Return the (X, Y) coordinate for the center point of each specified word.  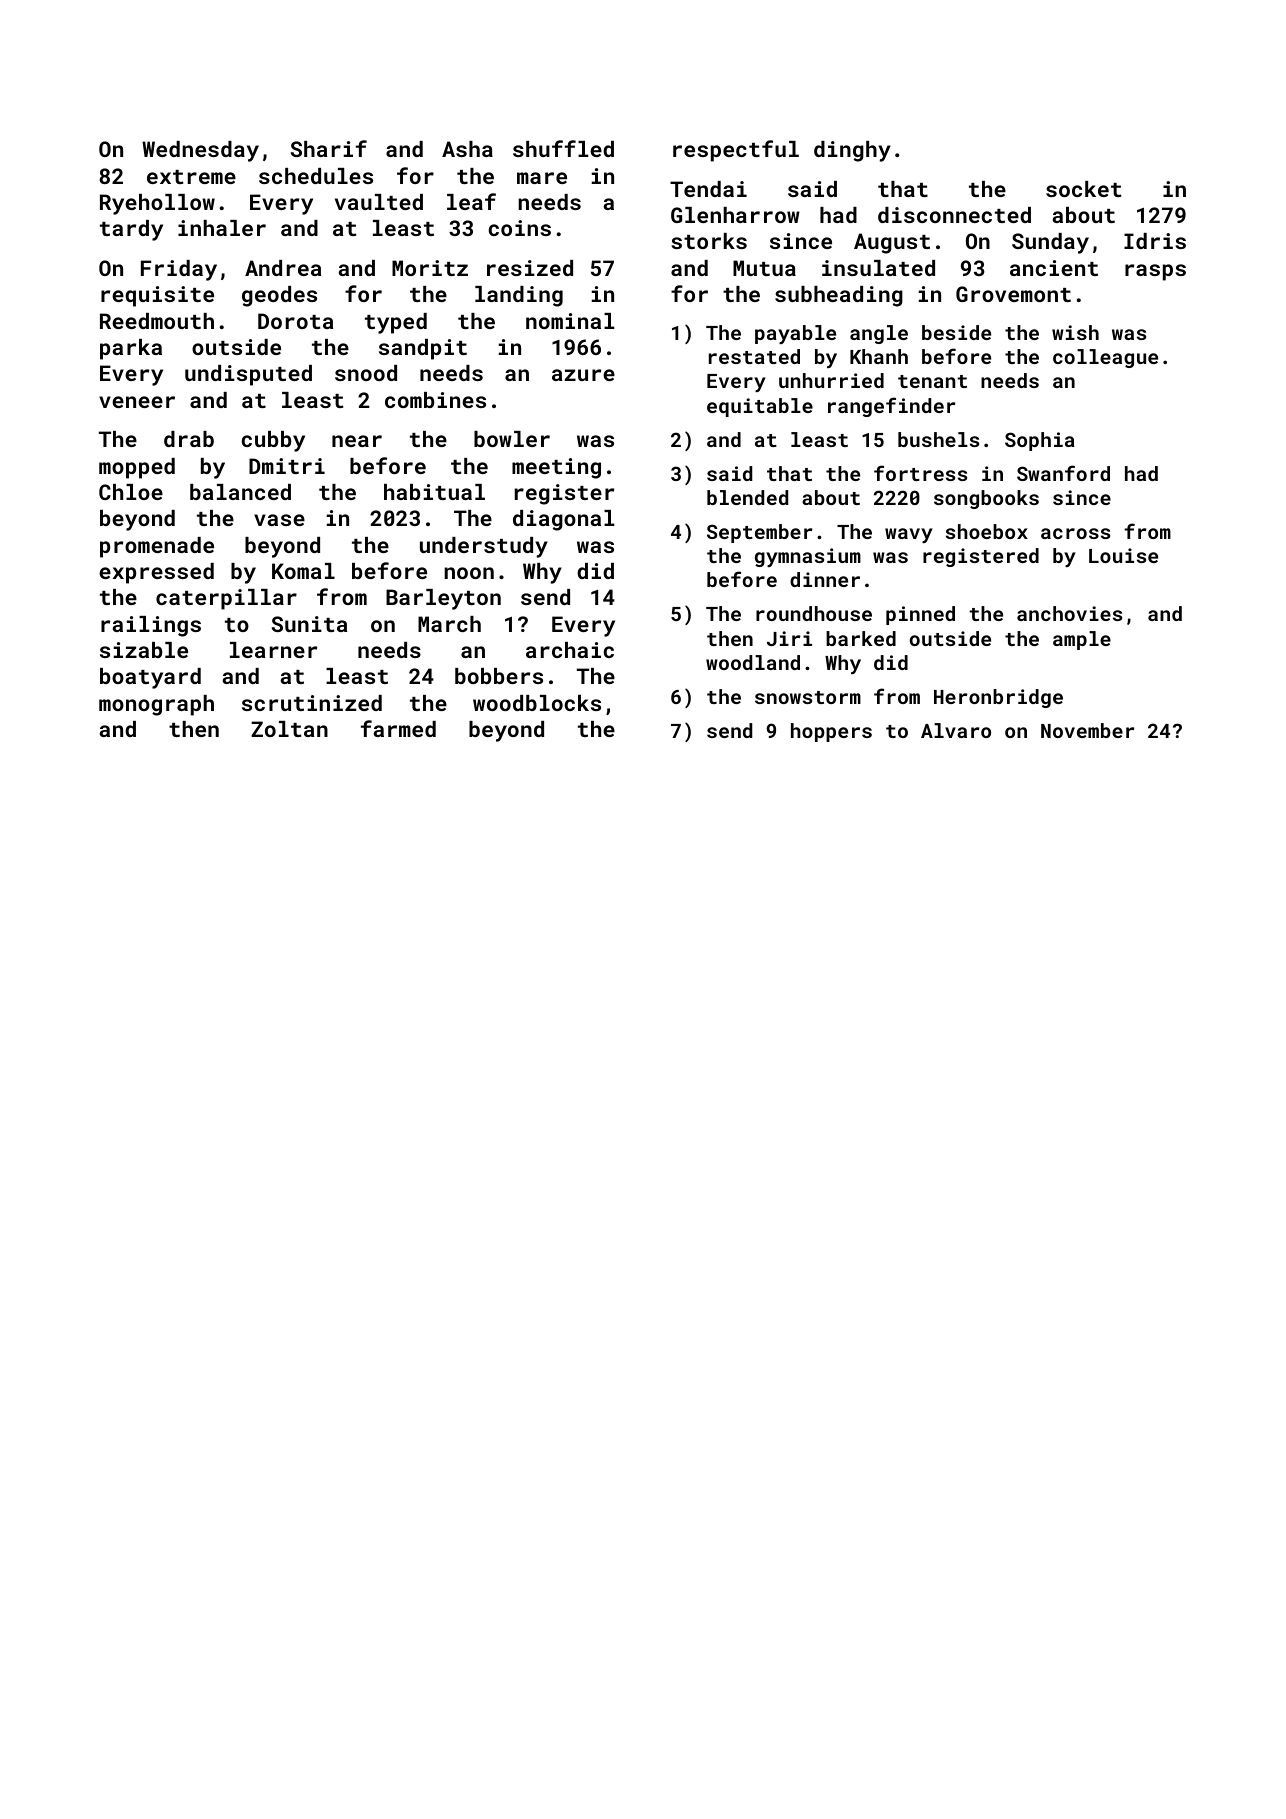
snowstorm (808, 697)
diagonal (563, 520)
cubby (273, 441)
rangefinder (891, 407)
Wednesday (200, 151)
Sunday (1050, 243)
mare (542, 178)
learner (273, 650)
